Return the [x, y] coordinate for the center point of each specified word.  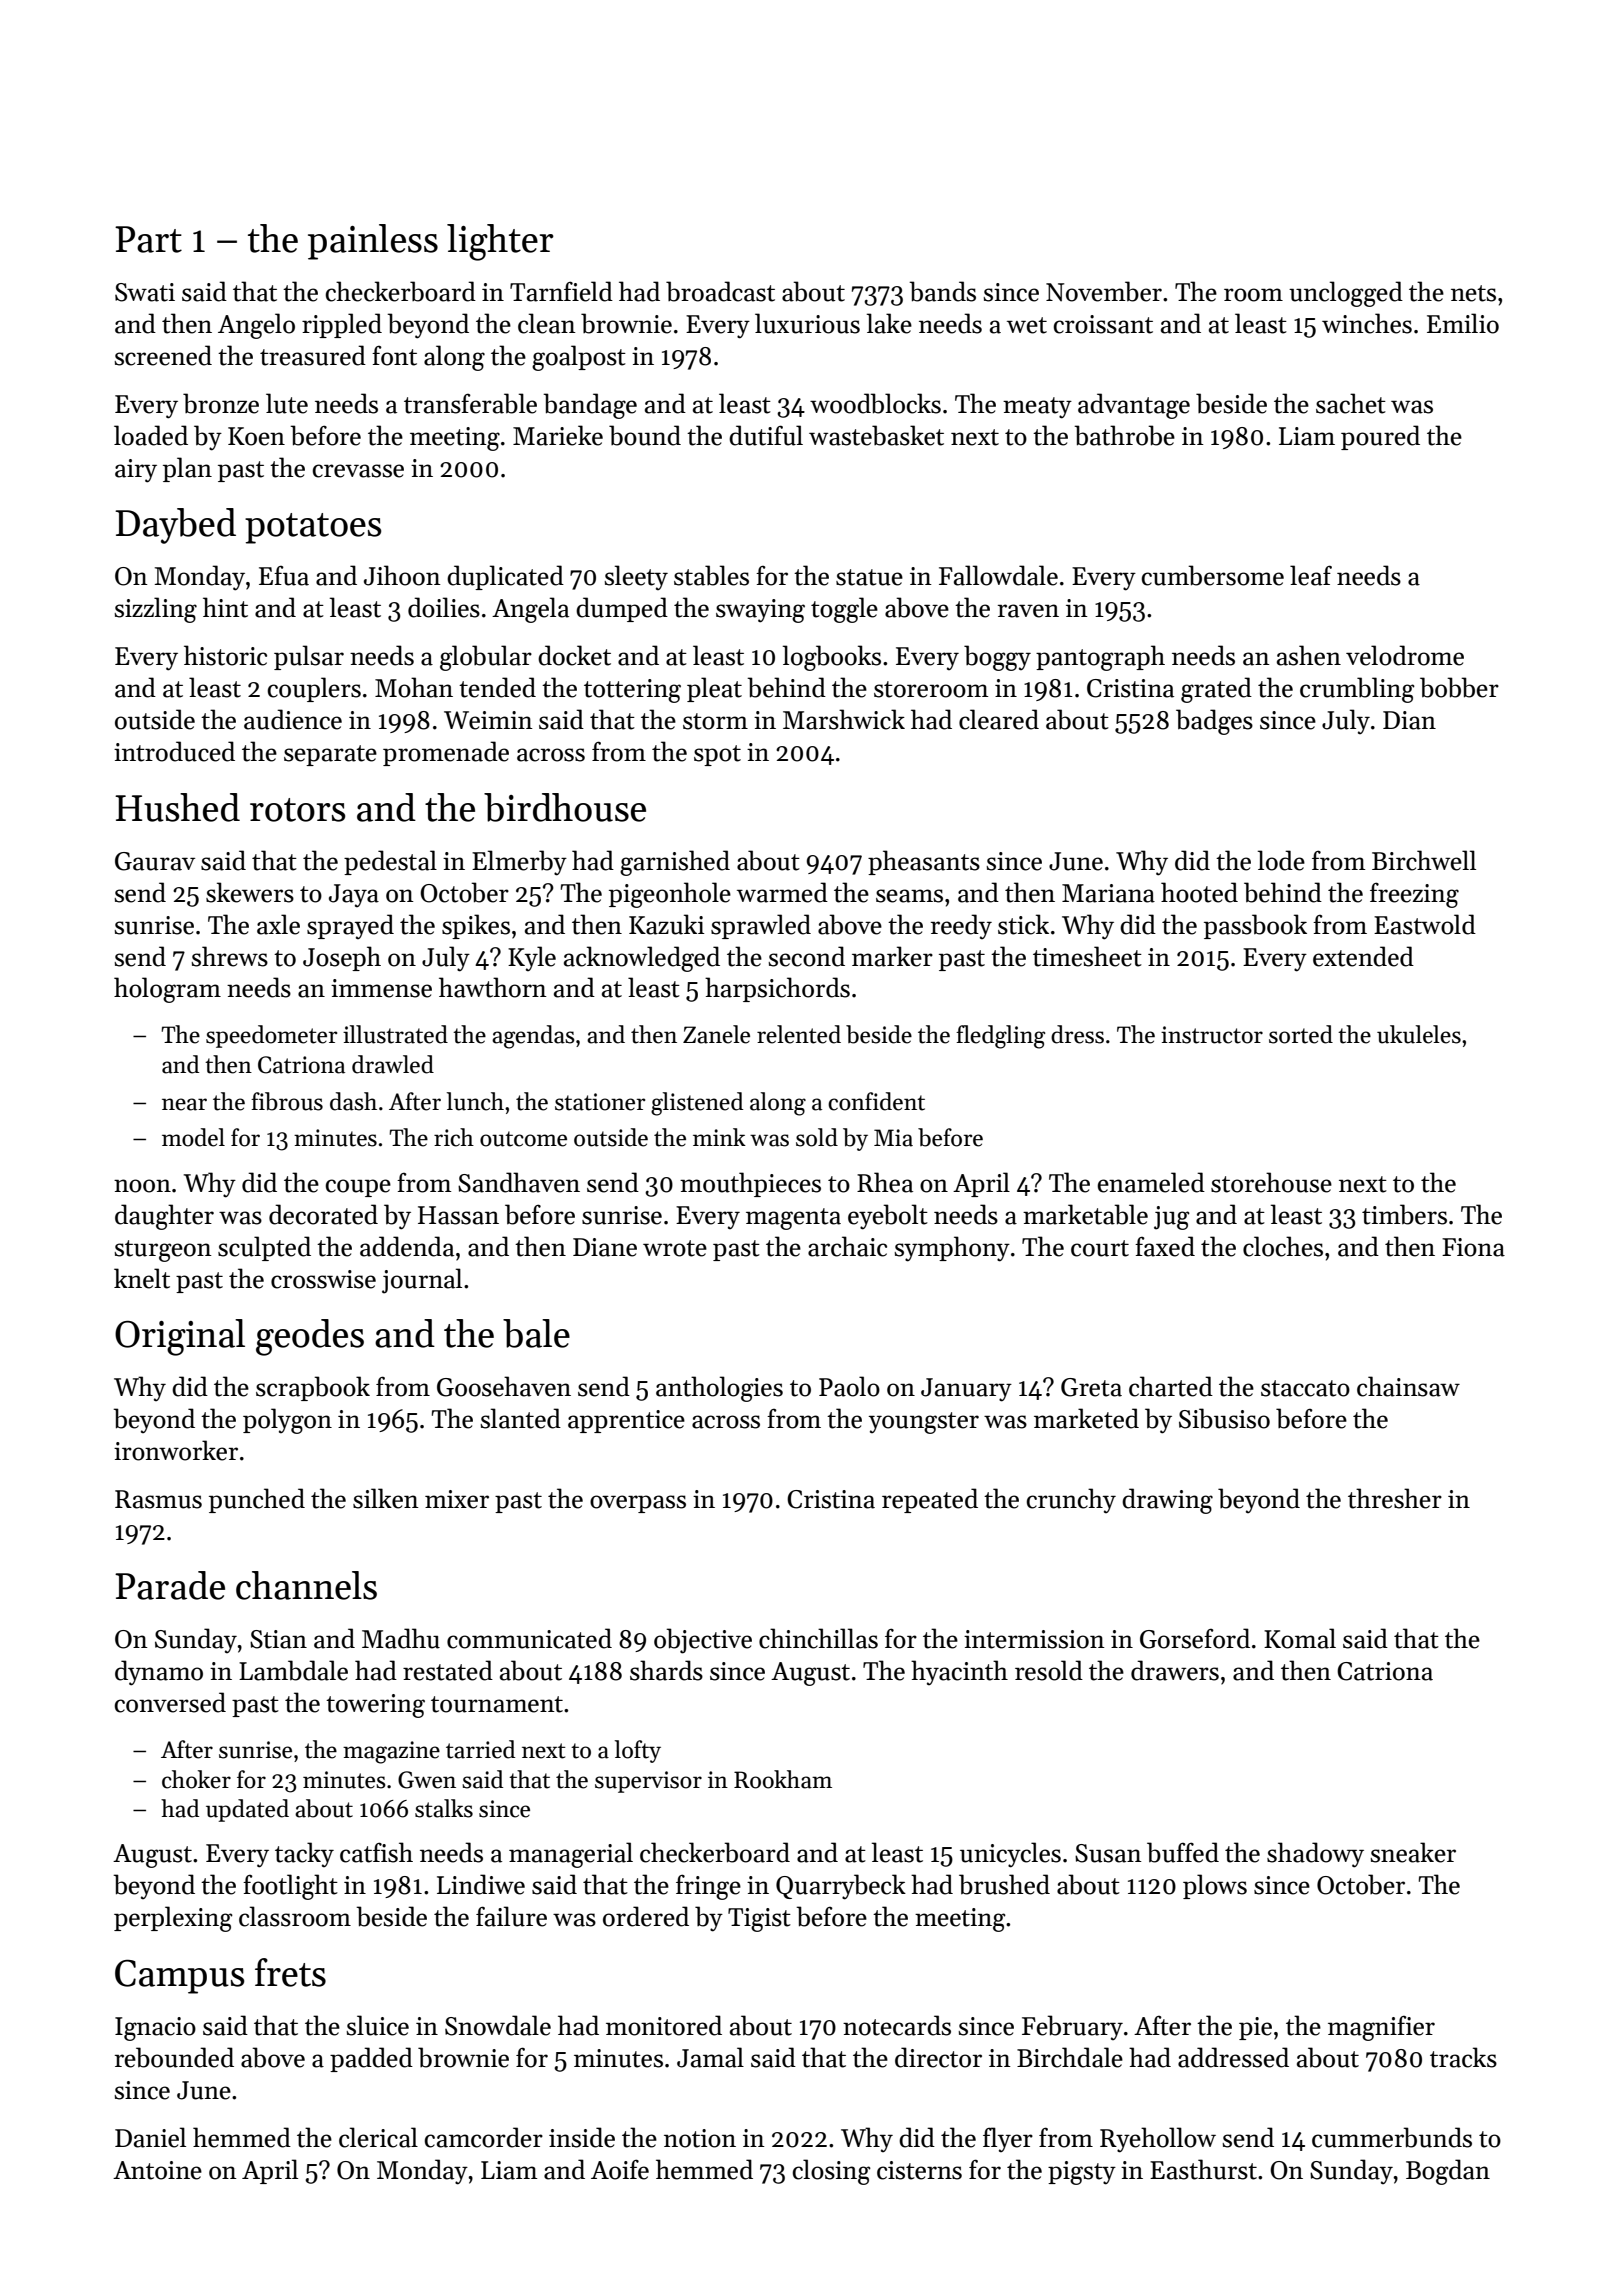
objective [703, 1641]
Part [148, 239]
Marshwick [844, 719]
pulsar [309, 657]
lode [1281, 860]
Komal [1300, 1638]
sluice [377, 2025]
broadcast [720, 291]
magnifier [1381, 2028]
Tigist [759, 1920]
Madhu [401, 1638]
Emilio [1463, 323]
